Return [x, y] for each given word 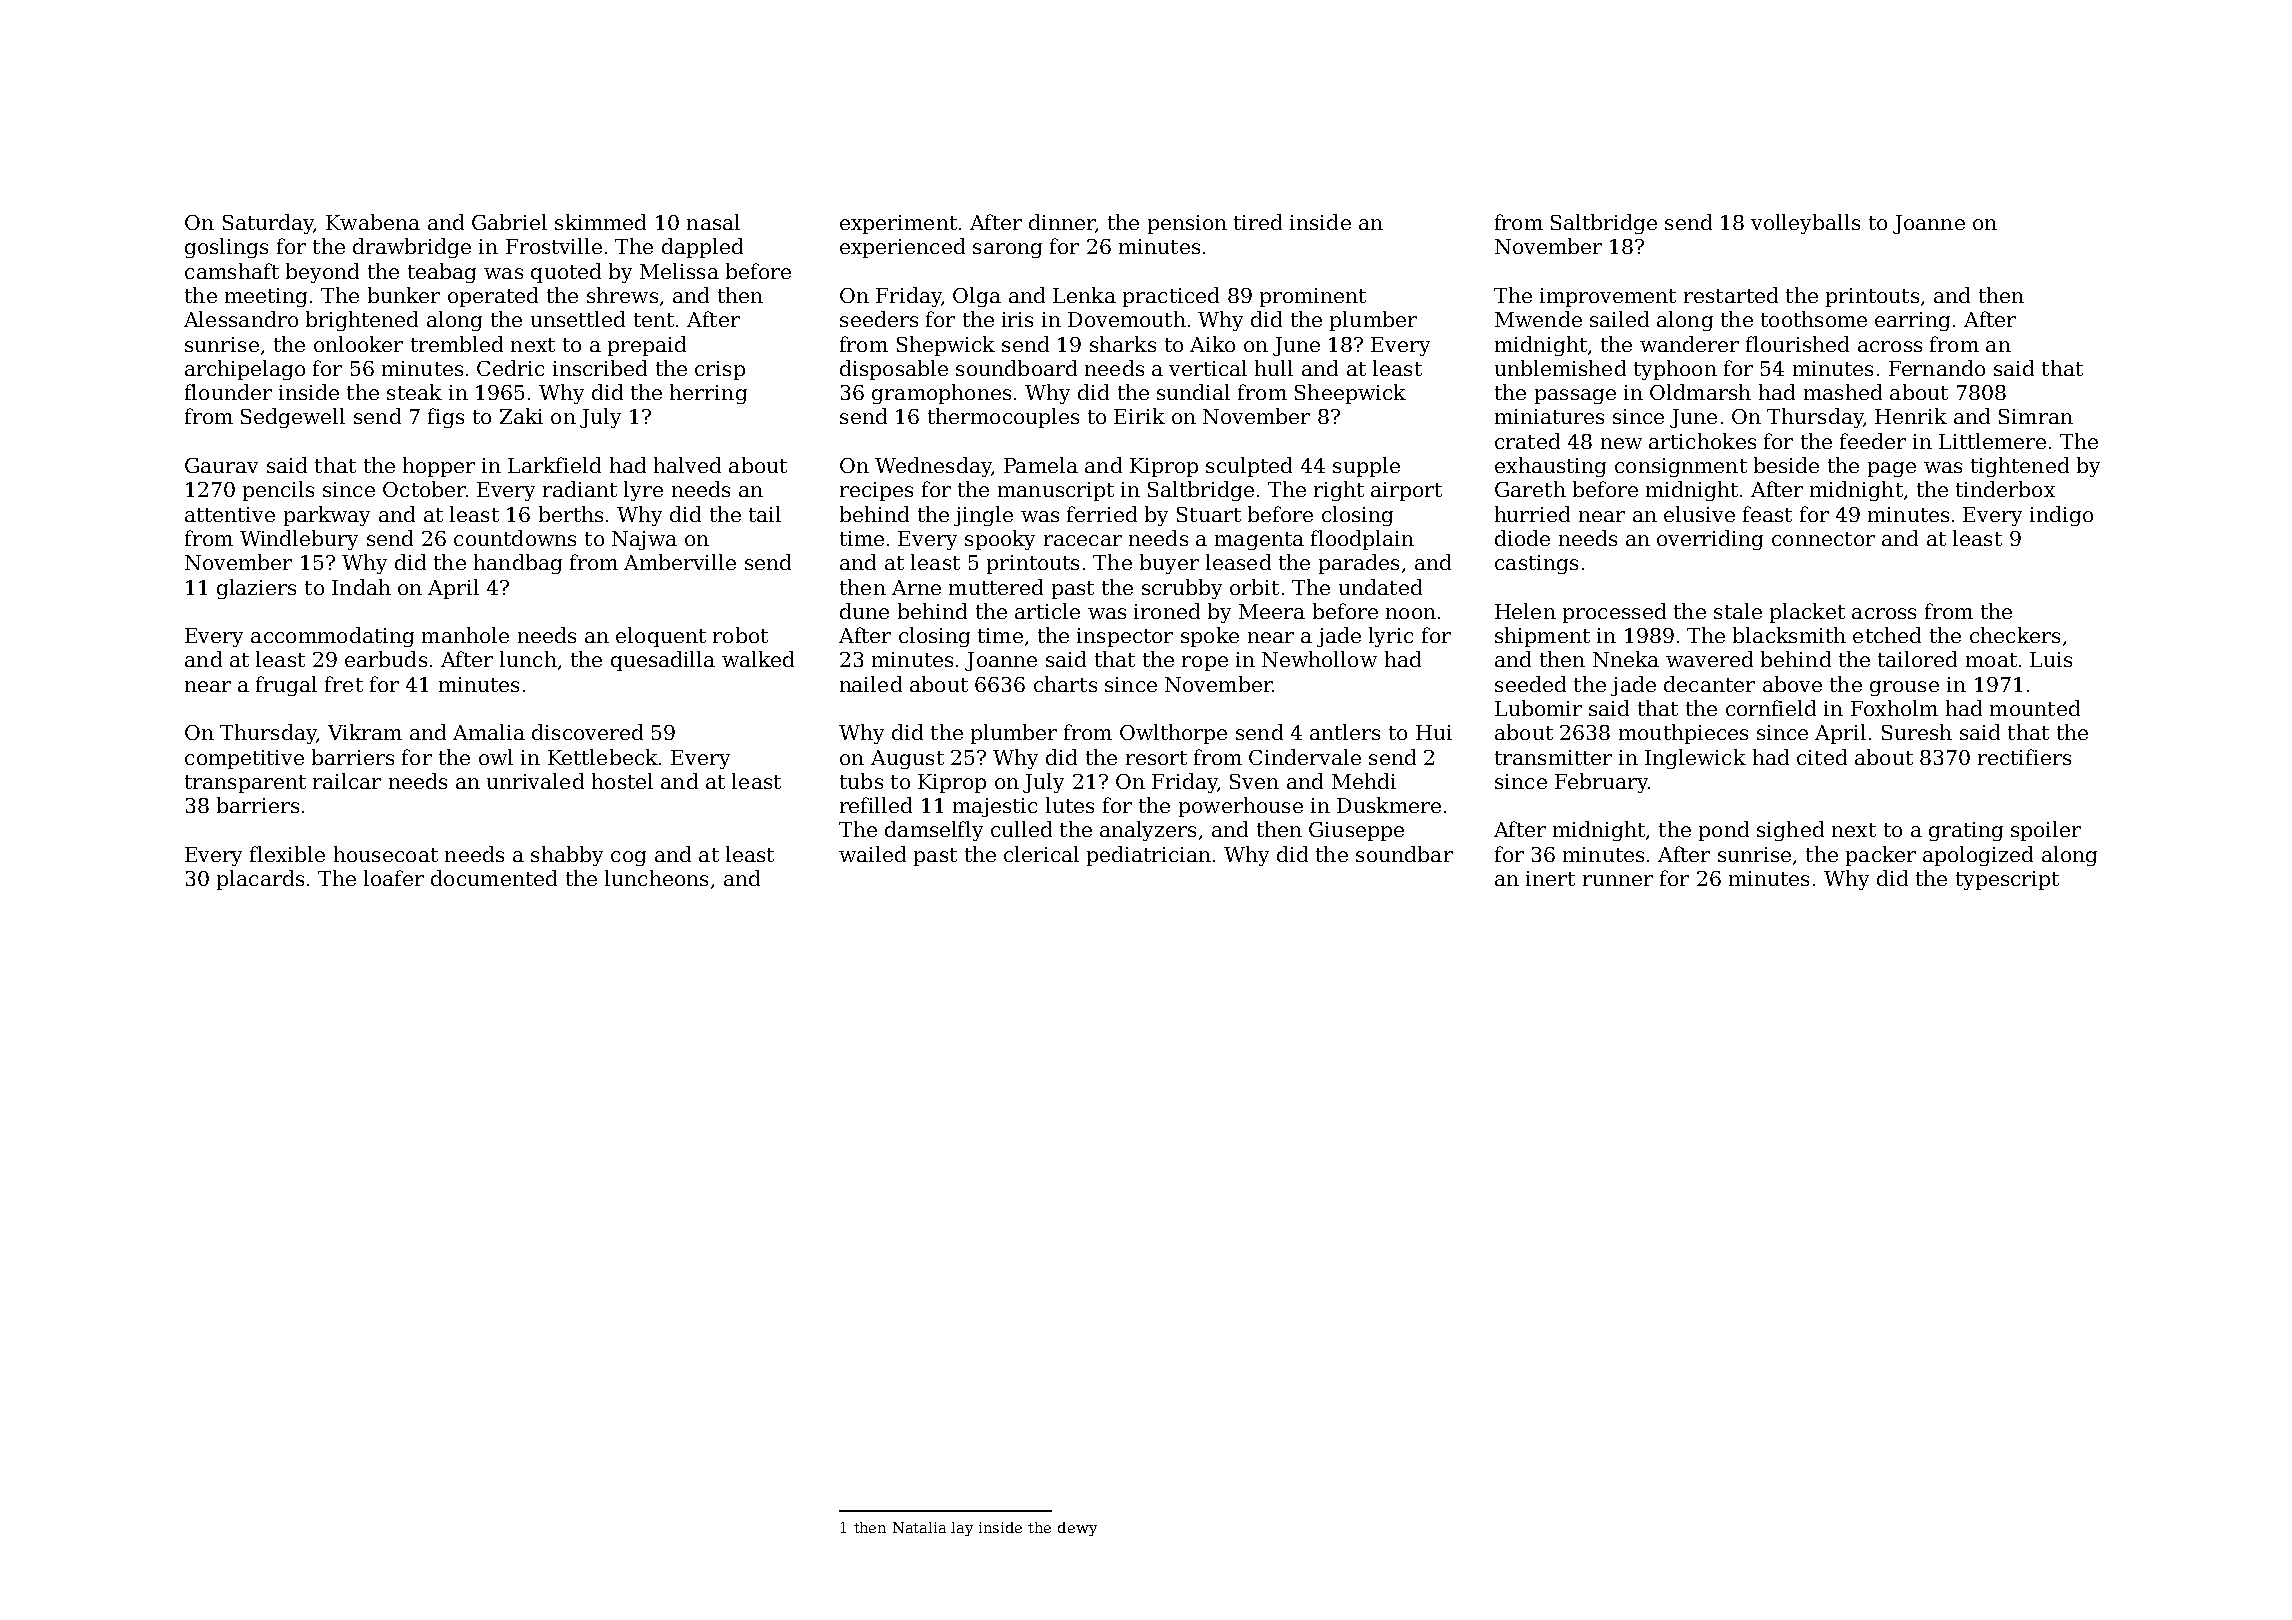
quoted [566, 273]
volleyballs [1805, 224]
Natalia [919, 1527]
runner [1618, 880]
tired [1258, 222]
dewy [1077, 1529]
